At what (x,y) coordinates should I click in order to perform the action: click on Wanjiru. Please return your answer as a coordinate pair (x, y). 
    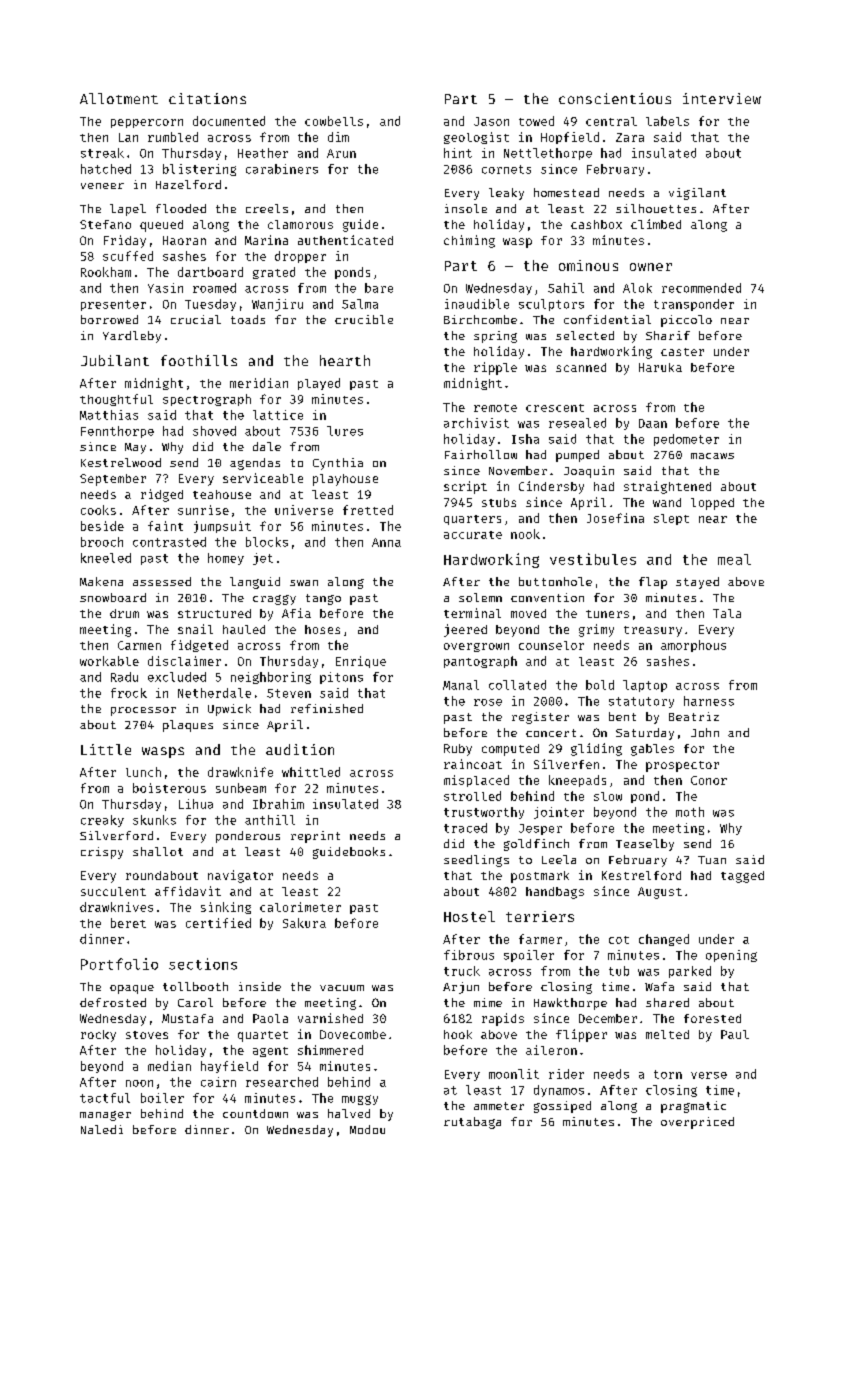
    Looking at the image, I should click on (277, 305).
